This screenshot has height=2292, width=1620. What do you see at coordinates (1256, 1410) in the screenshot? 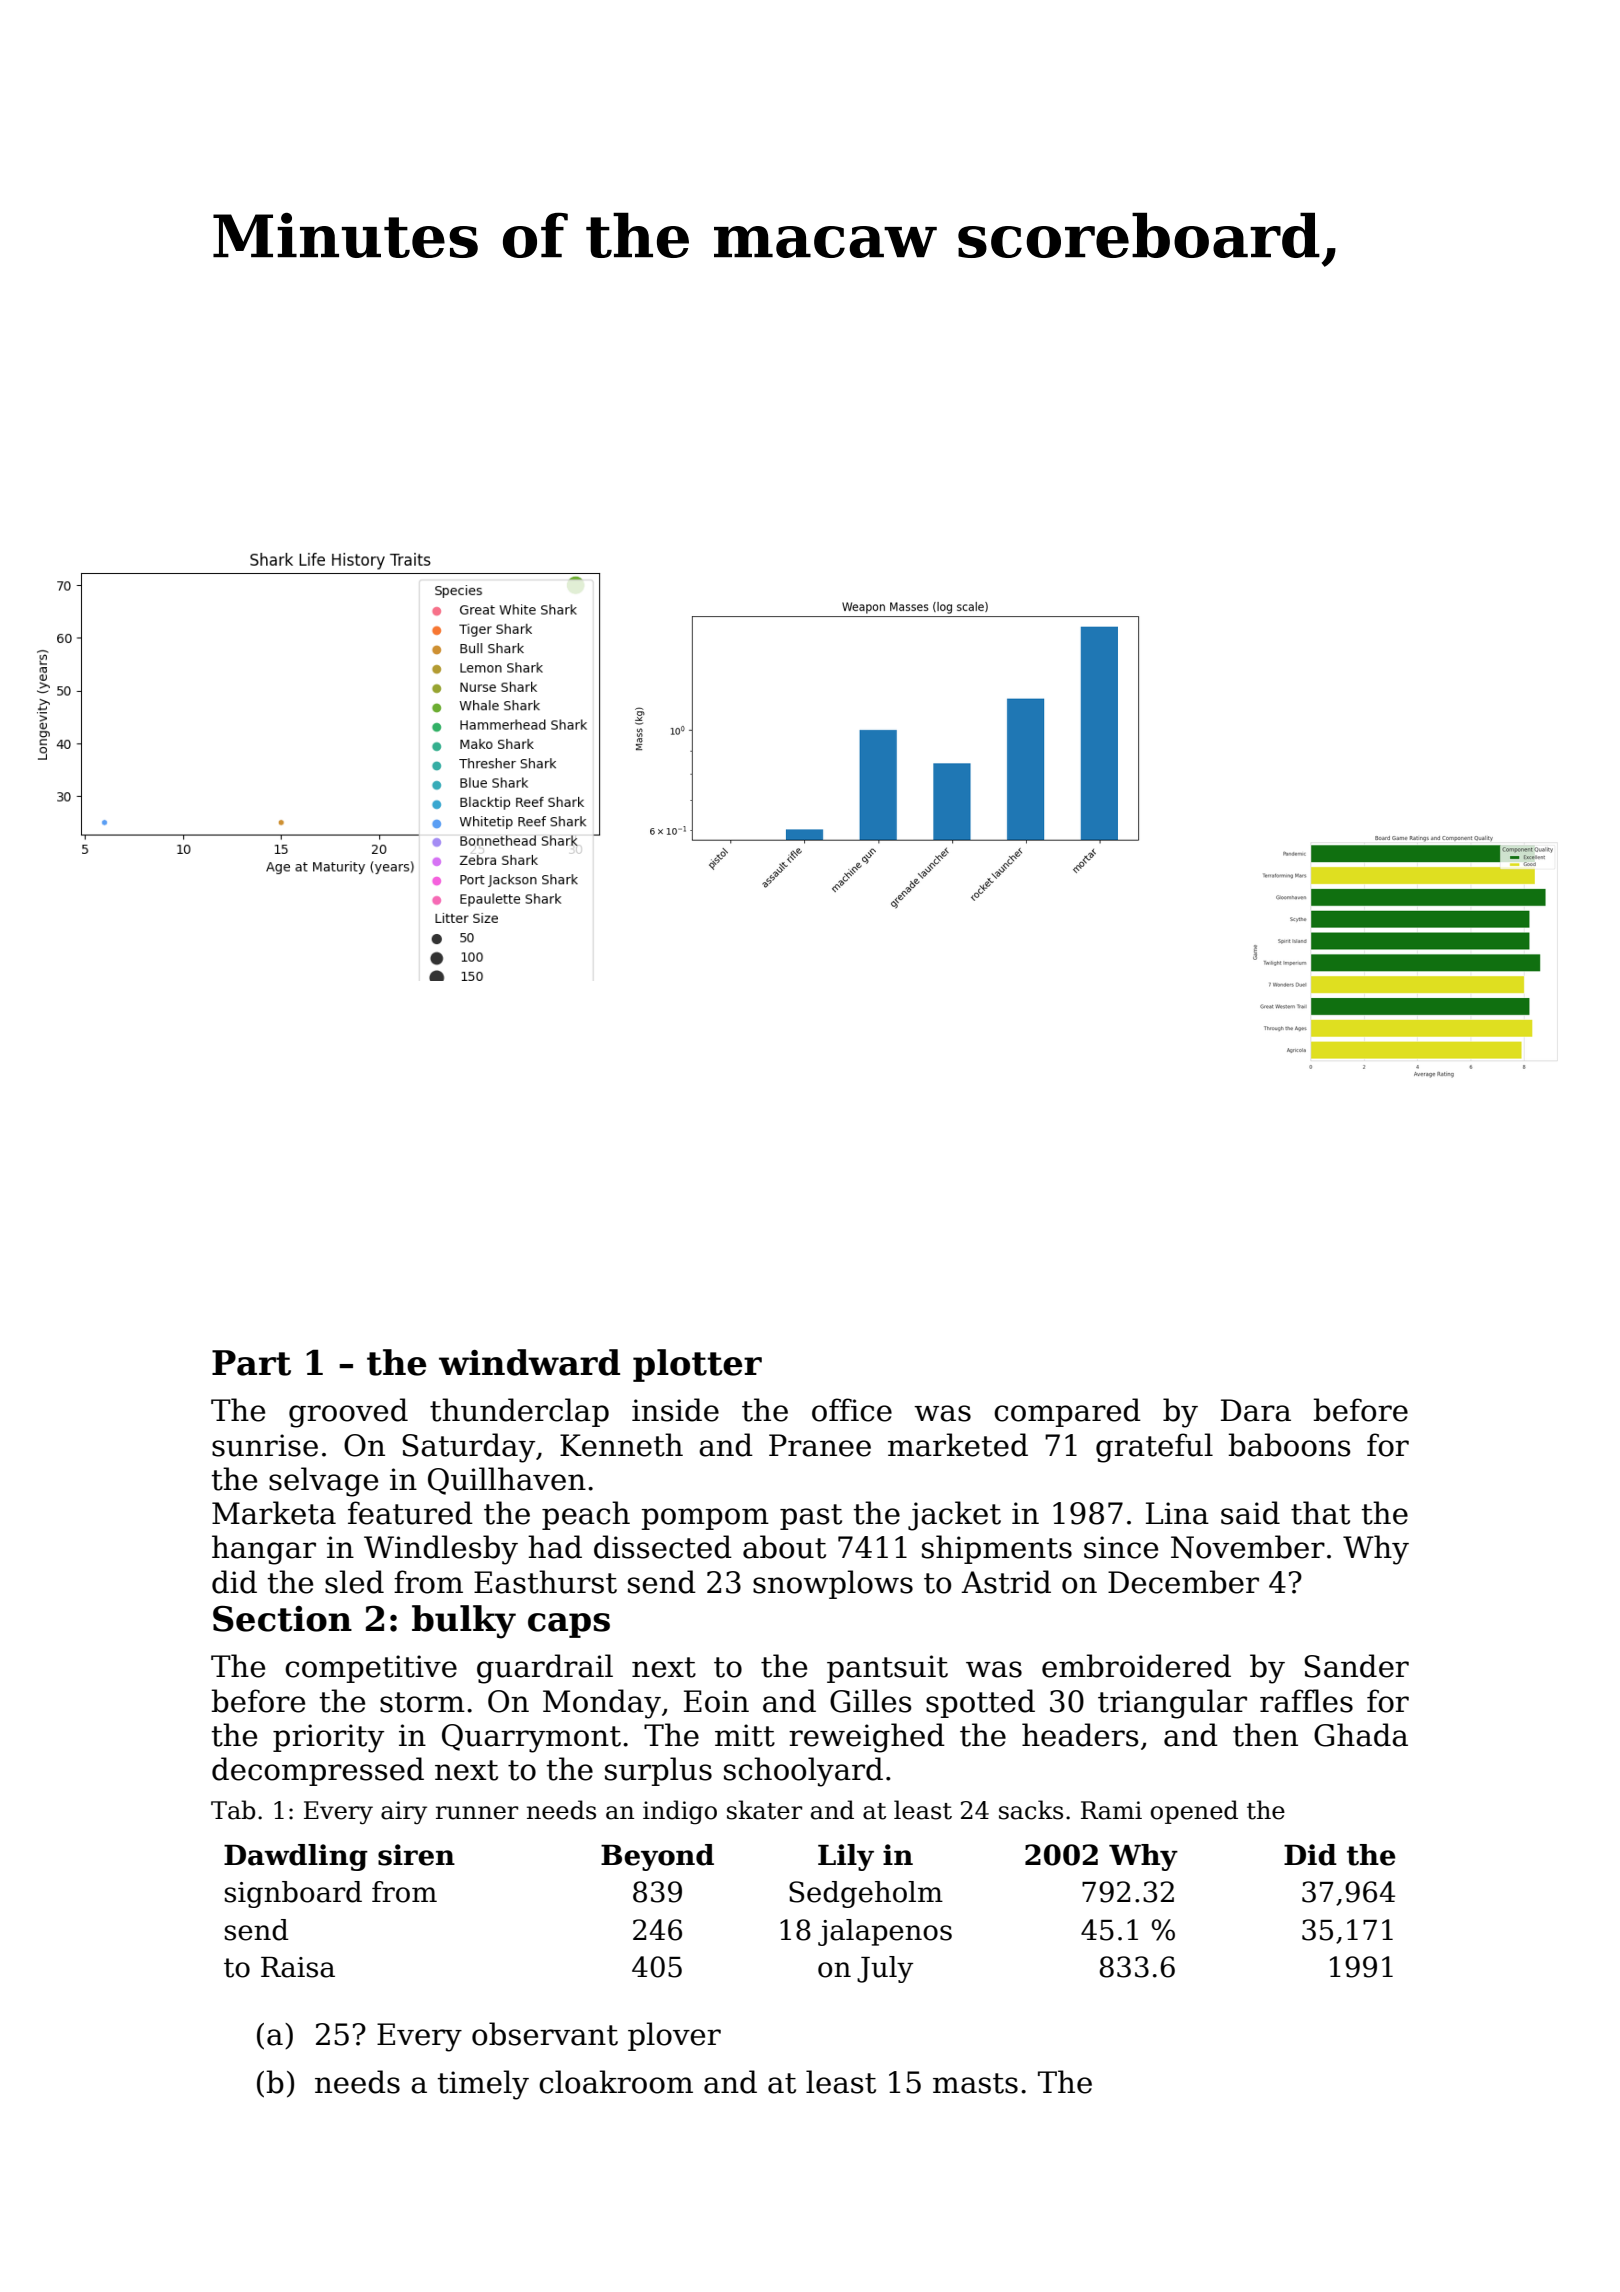
I see `Dara` at bounding box center [1256, 1410].
